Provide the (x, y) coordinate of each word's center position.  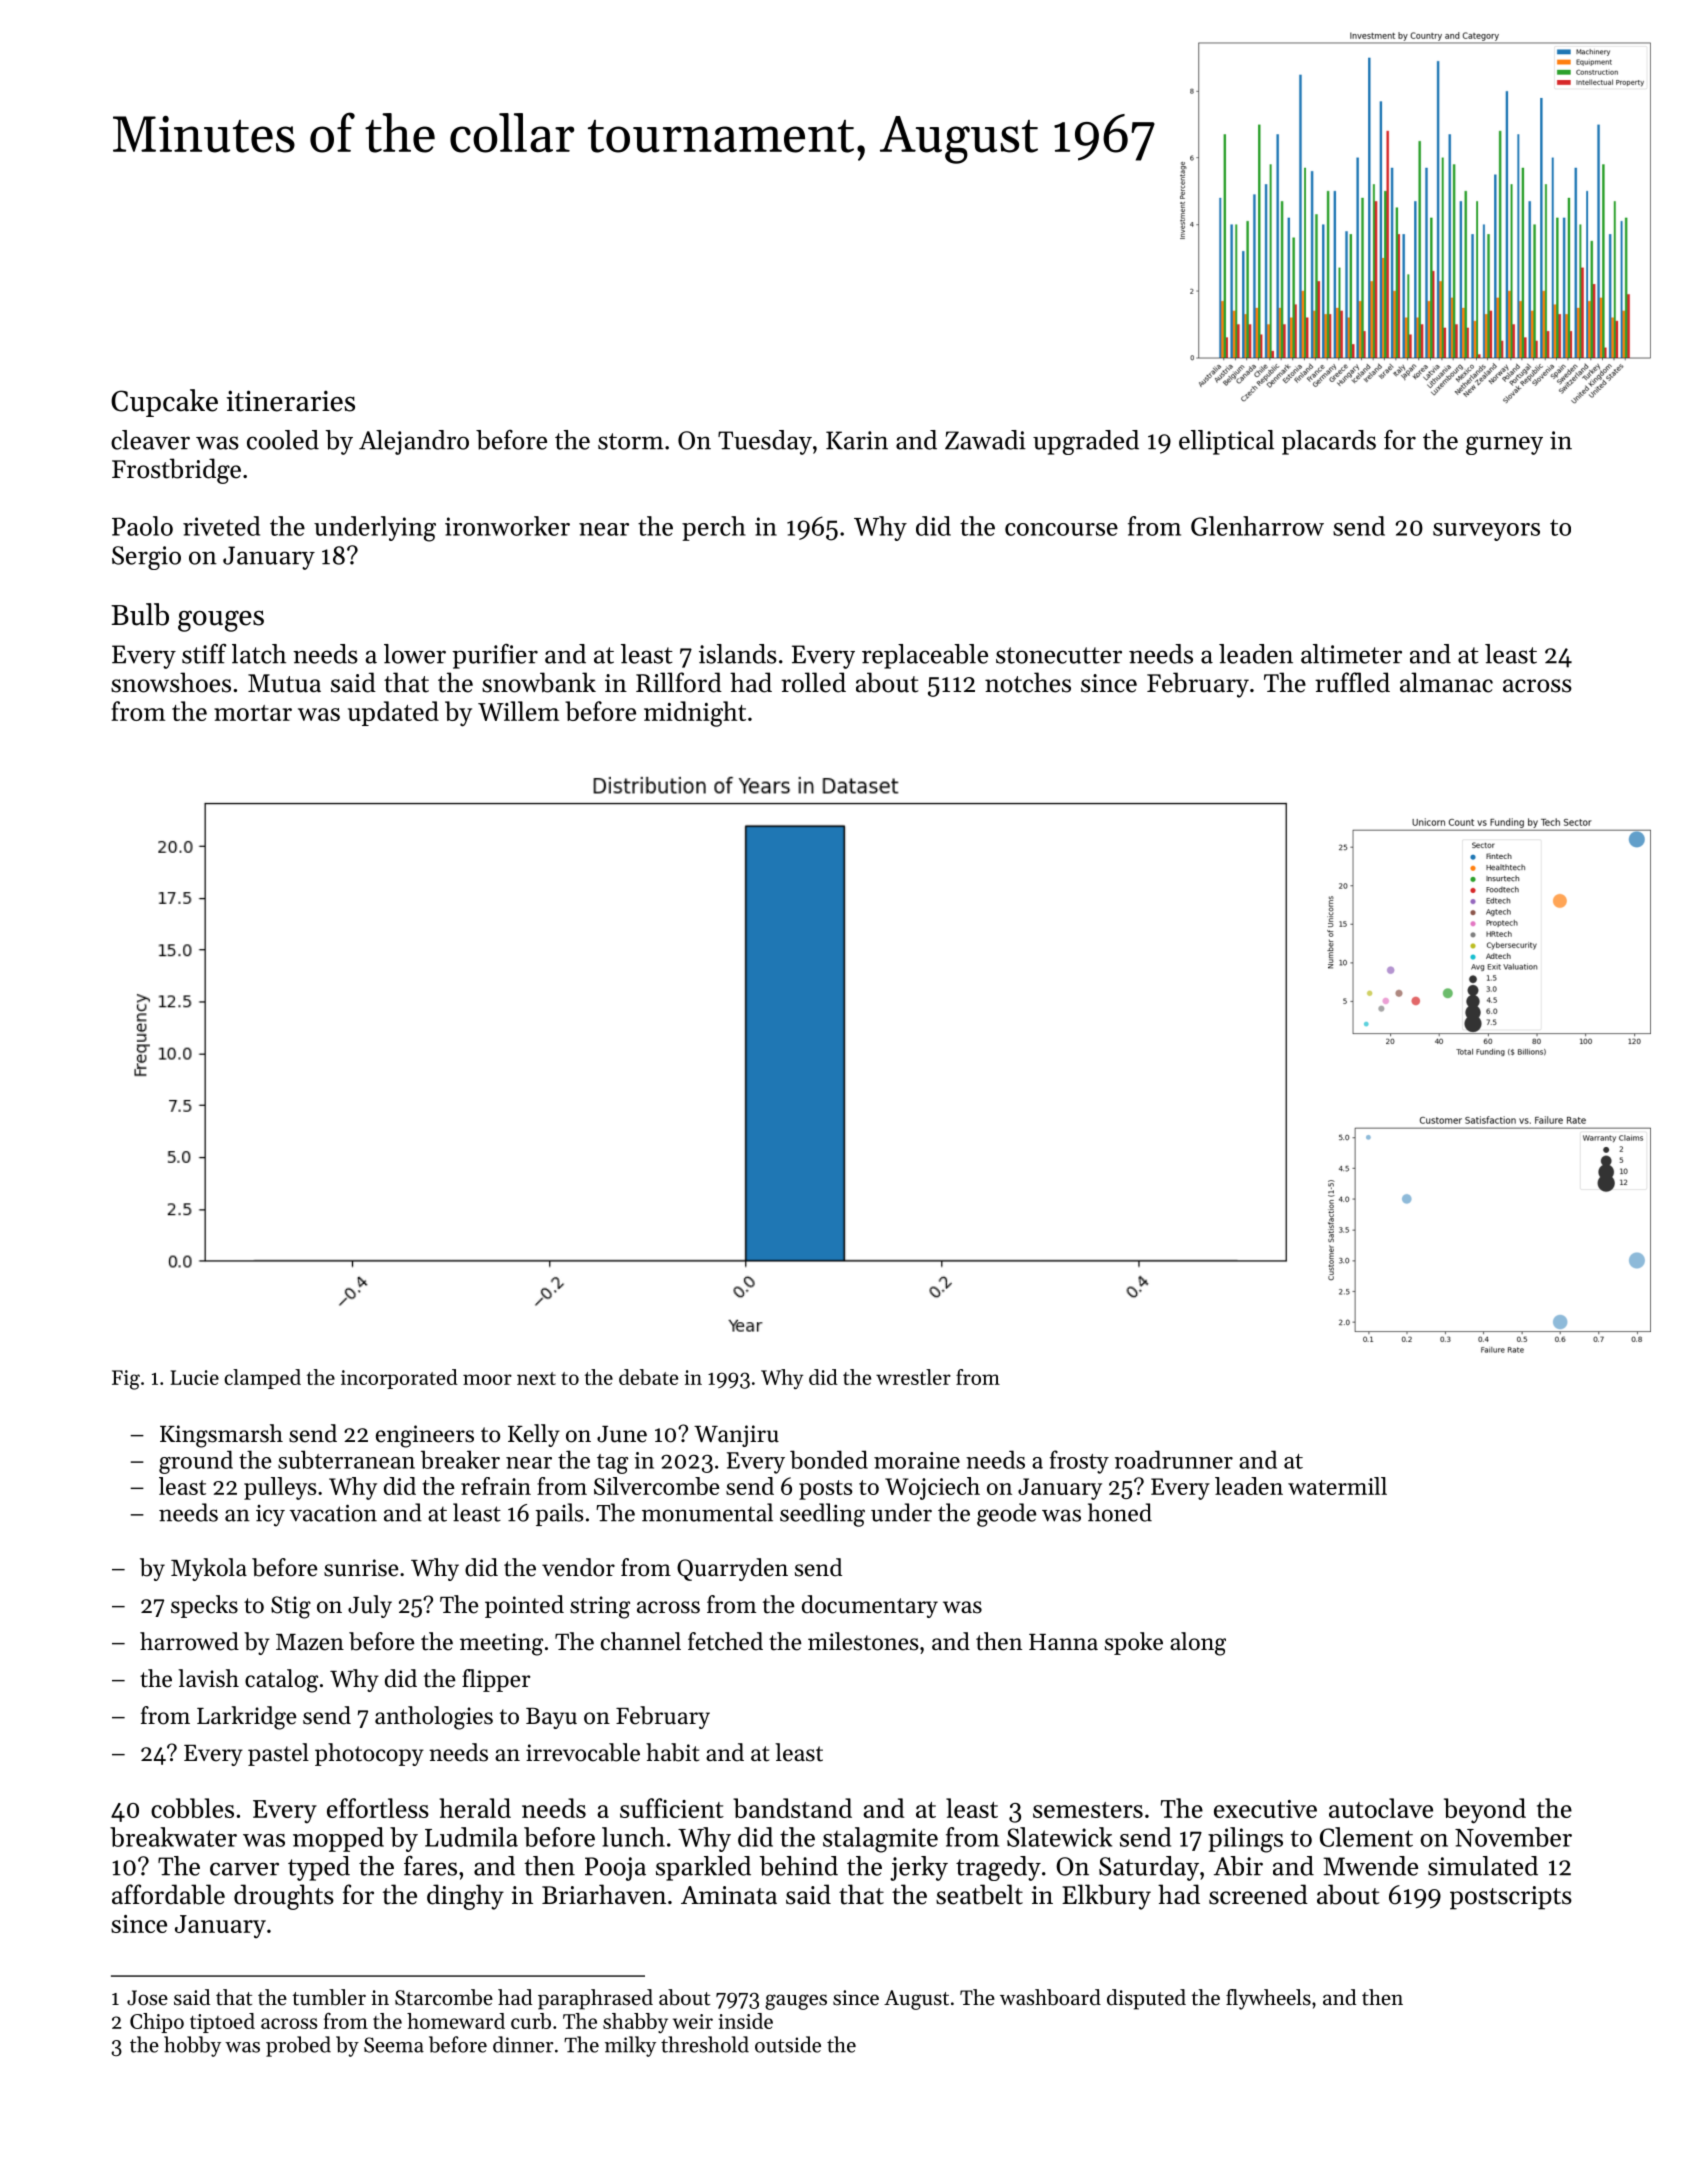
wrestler (913, 1377)
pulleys (280, 1488)
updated (393, 713)
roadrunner (1174, 1459)
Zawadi (985, 440)
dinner (523, 2044)
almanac (1446, 682)
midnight (695, 714)
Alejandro (414, 442)
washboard (1050, 1997)
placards (1329, 442)
